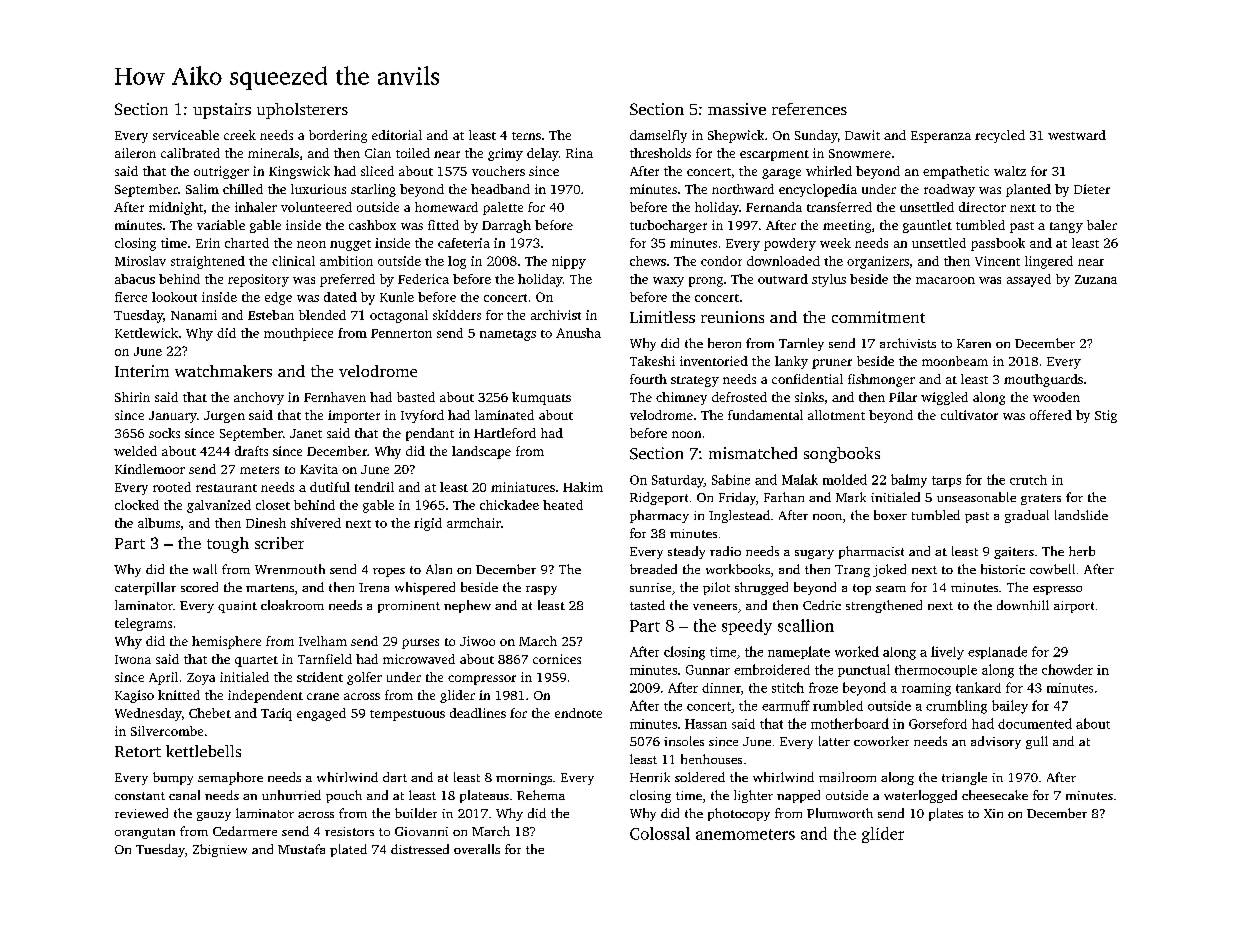 The image size is (1233, 952). Describe the element at coordinates (839, 207) in the document. I see `transferred` at that location.
